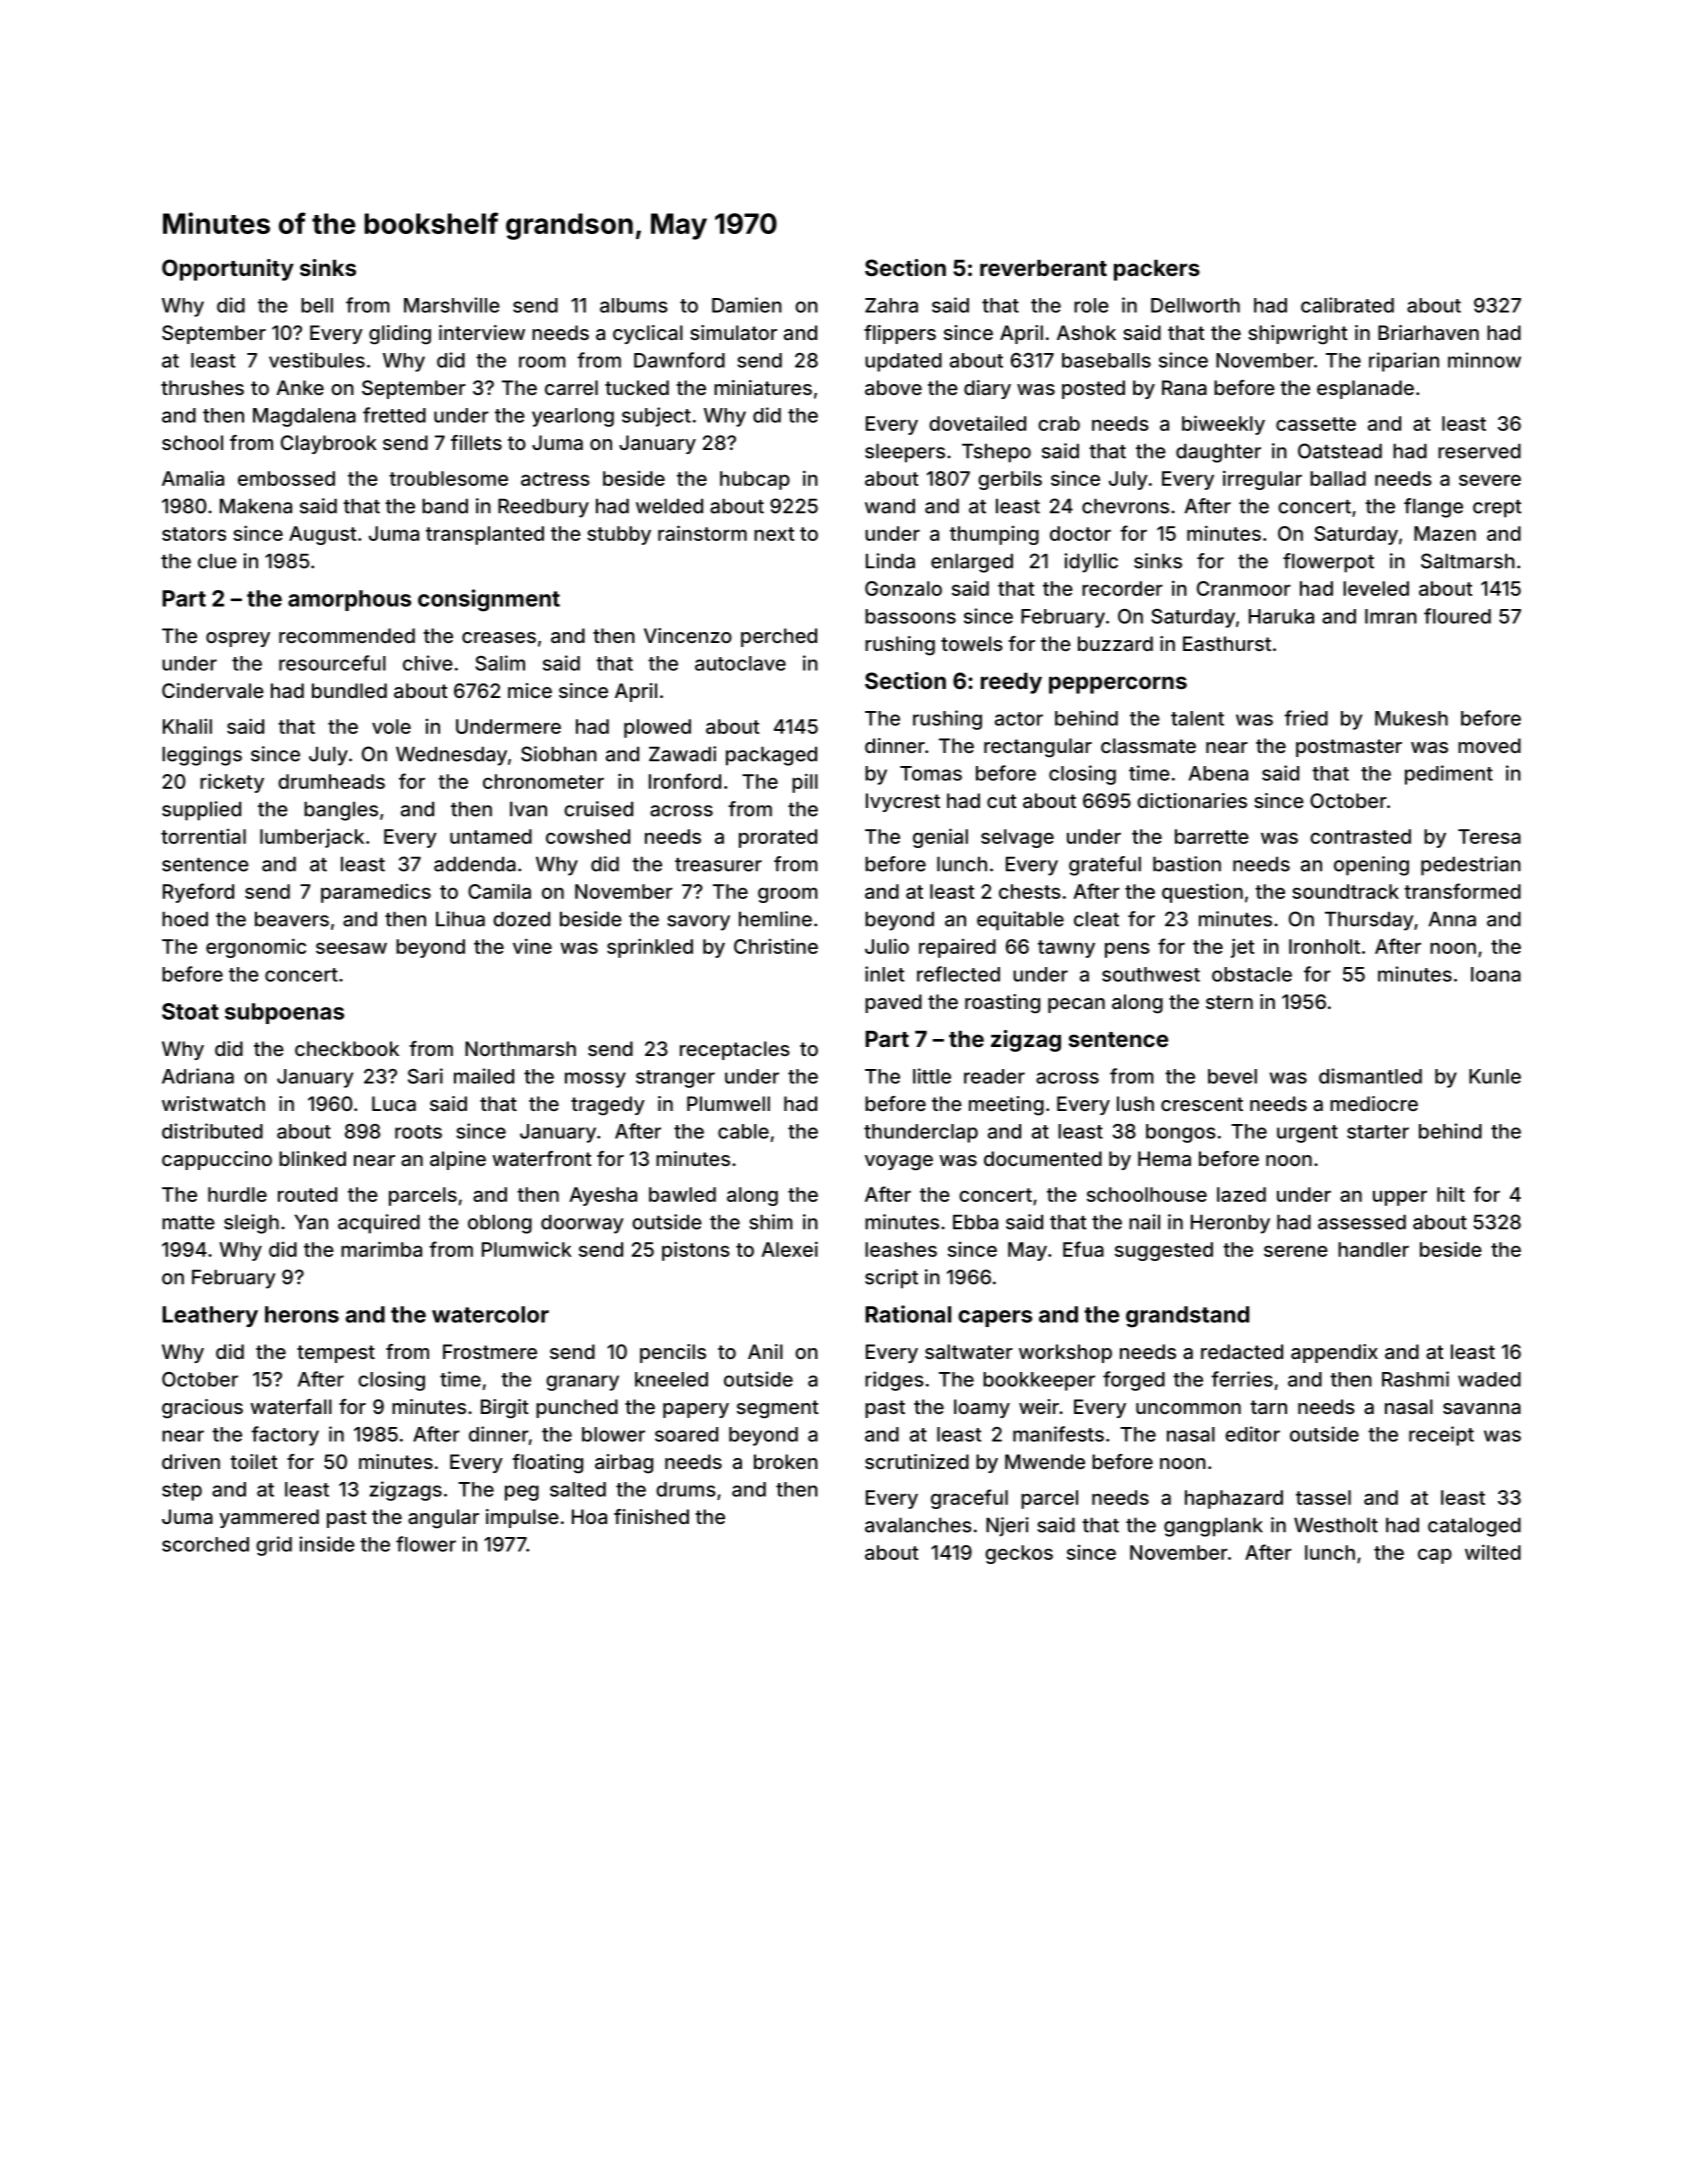 Image resolution: width=1683 pixels, height=2178 pixels. Describe the element at coordinates (1019, 1554) in the page. I see `geckos` at that location.
